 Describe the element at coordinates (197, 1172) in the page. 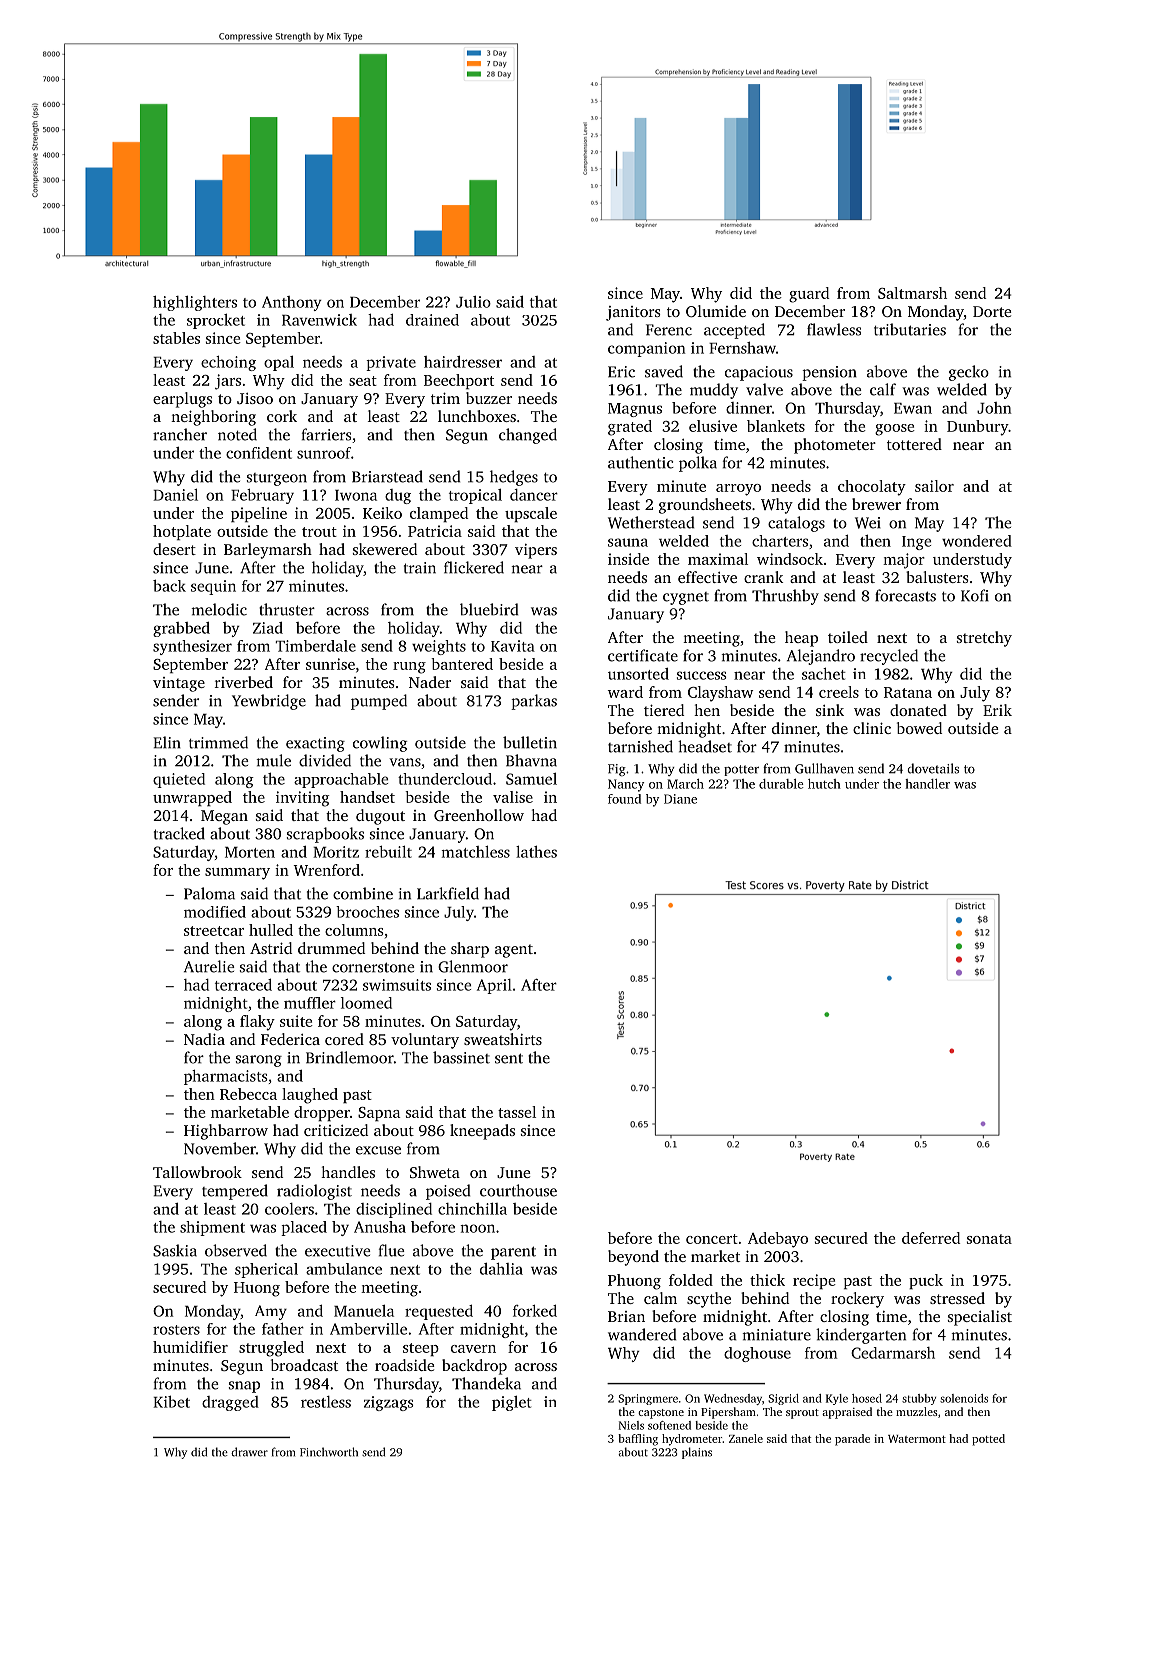

I see `Tallowbrook` at that location.
